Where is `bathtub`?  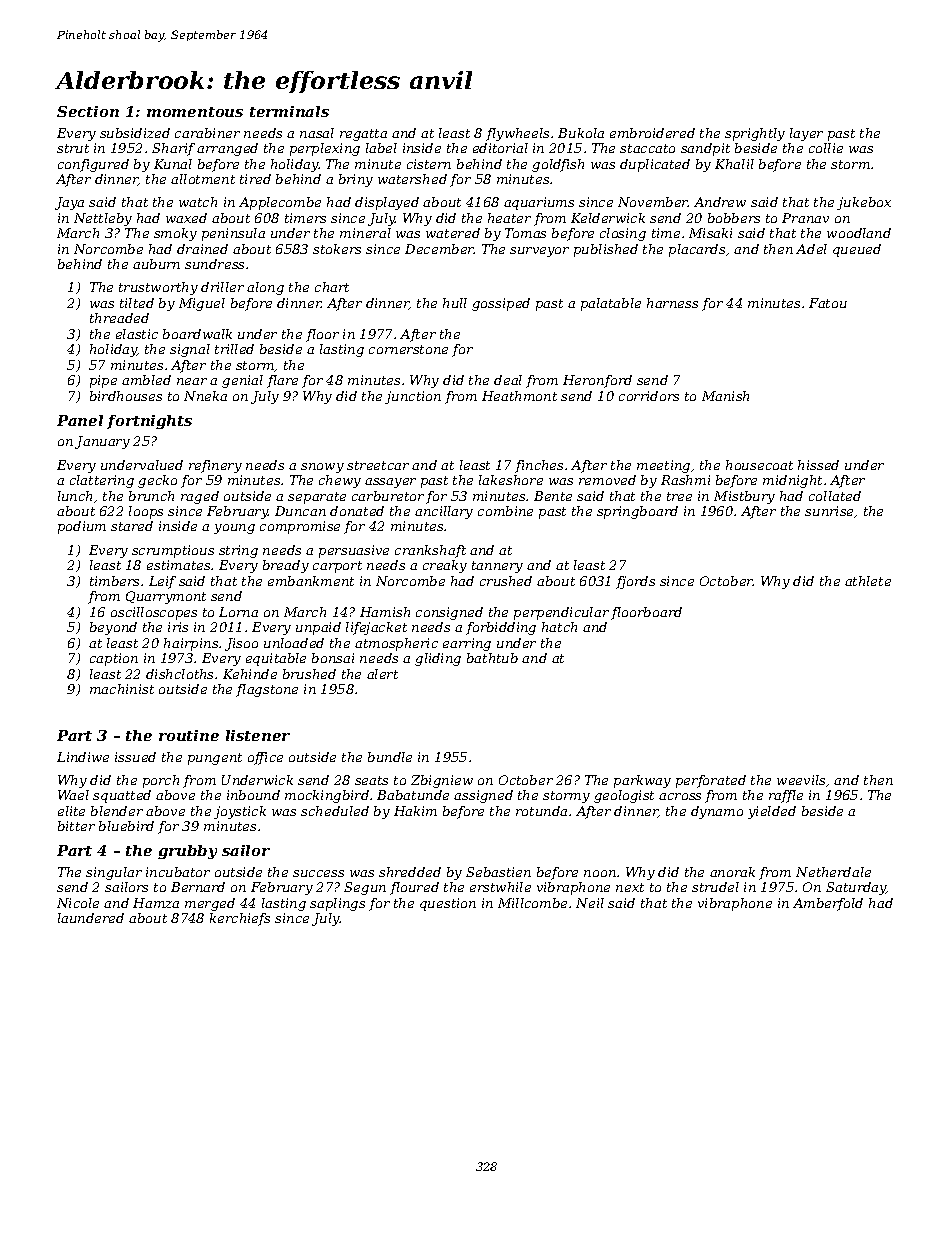
bathtub is located at coordinates (492, 658).
